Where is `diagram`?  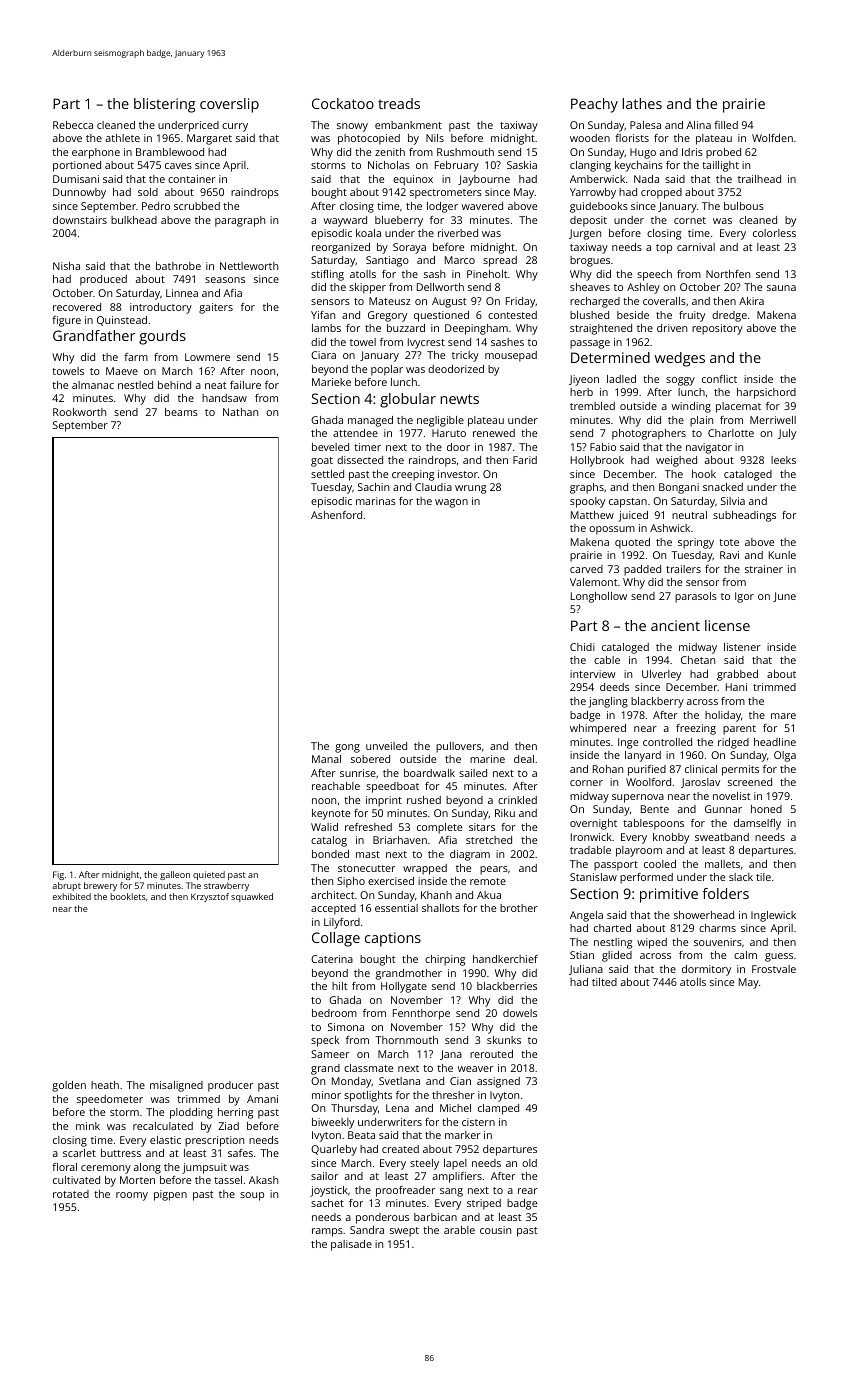
diagram is located at coordinates (470, 855).
